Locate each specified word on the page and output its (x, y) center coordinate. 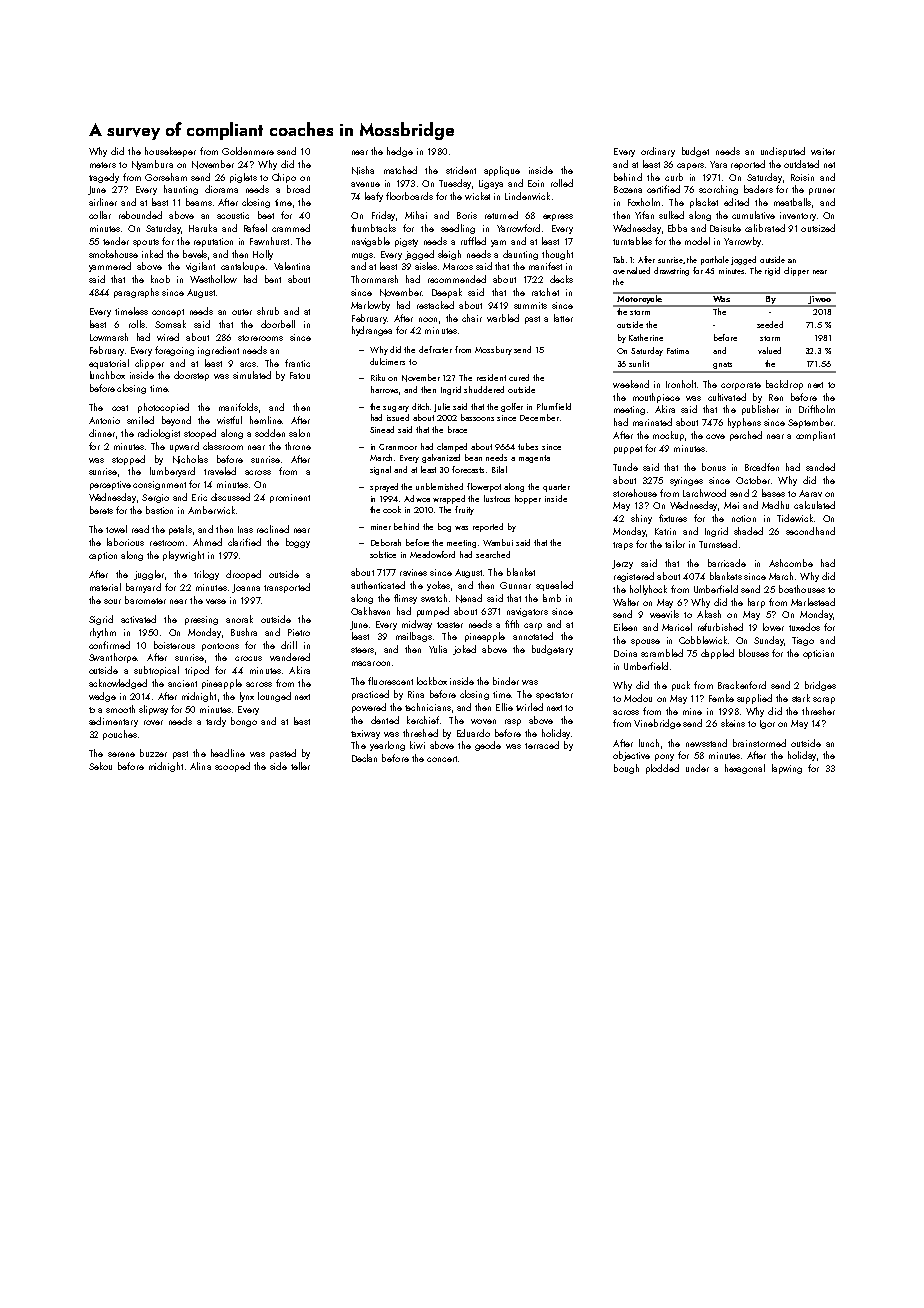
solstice (383, 554)
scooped (232, 767)
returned (501, 215)
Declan (364, 758)
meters (103, 165)
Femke (721, 698)
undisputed (783, 152)
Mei (731, 505)
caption (103, 556)
